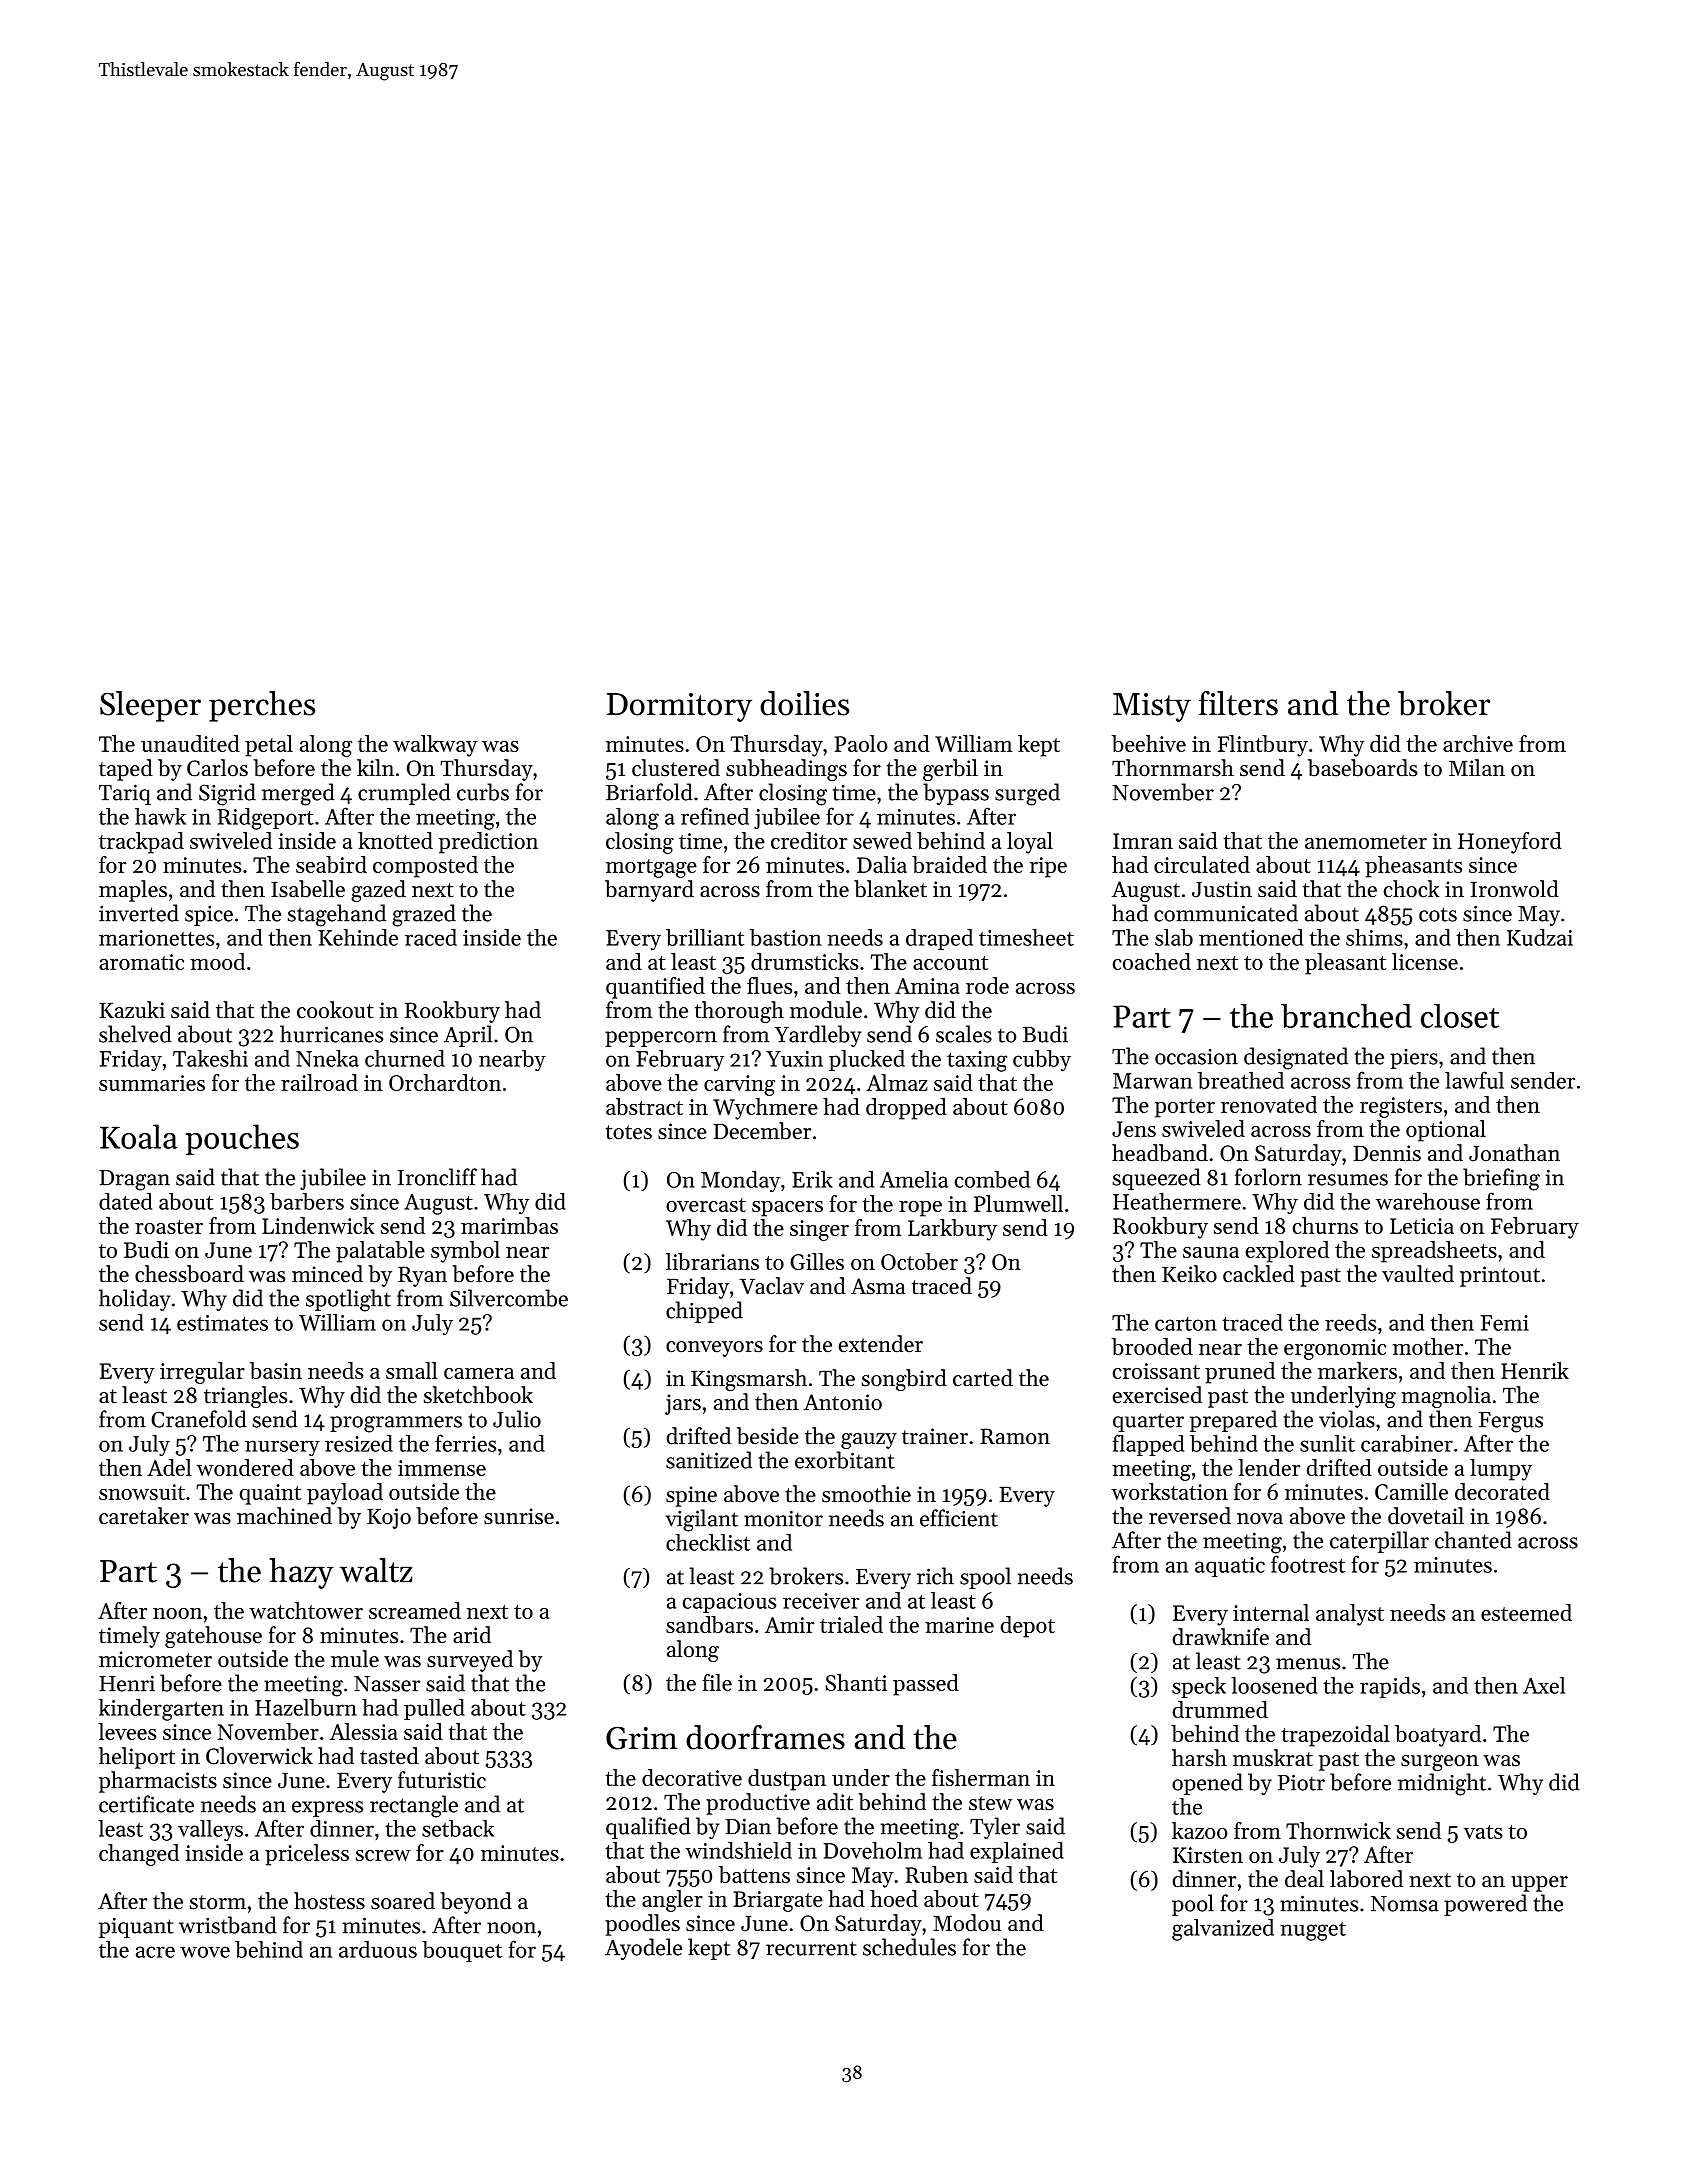  What do you see at coordinates (222, 1323) in the page?
I see `estimates` at bounding box center [222, 1323].
